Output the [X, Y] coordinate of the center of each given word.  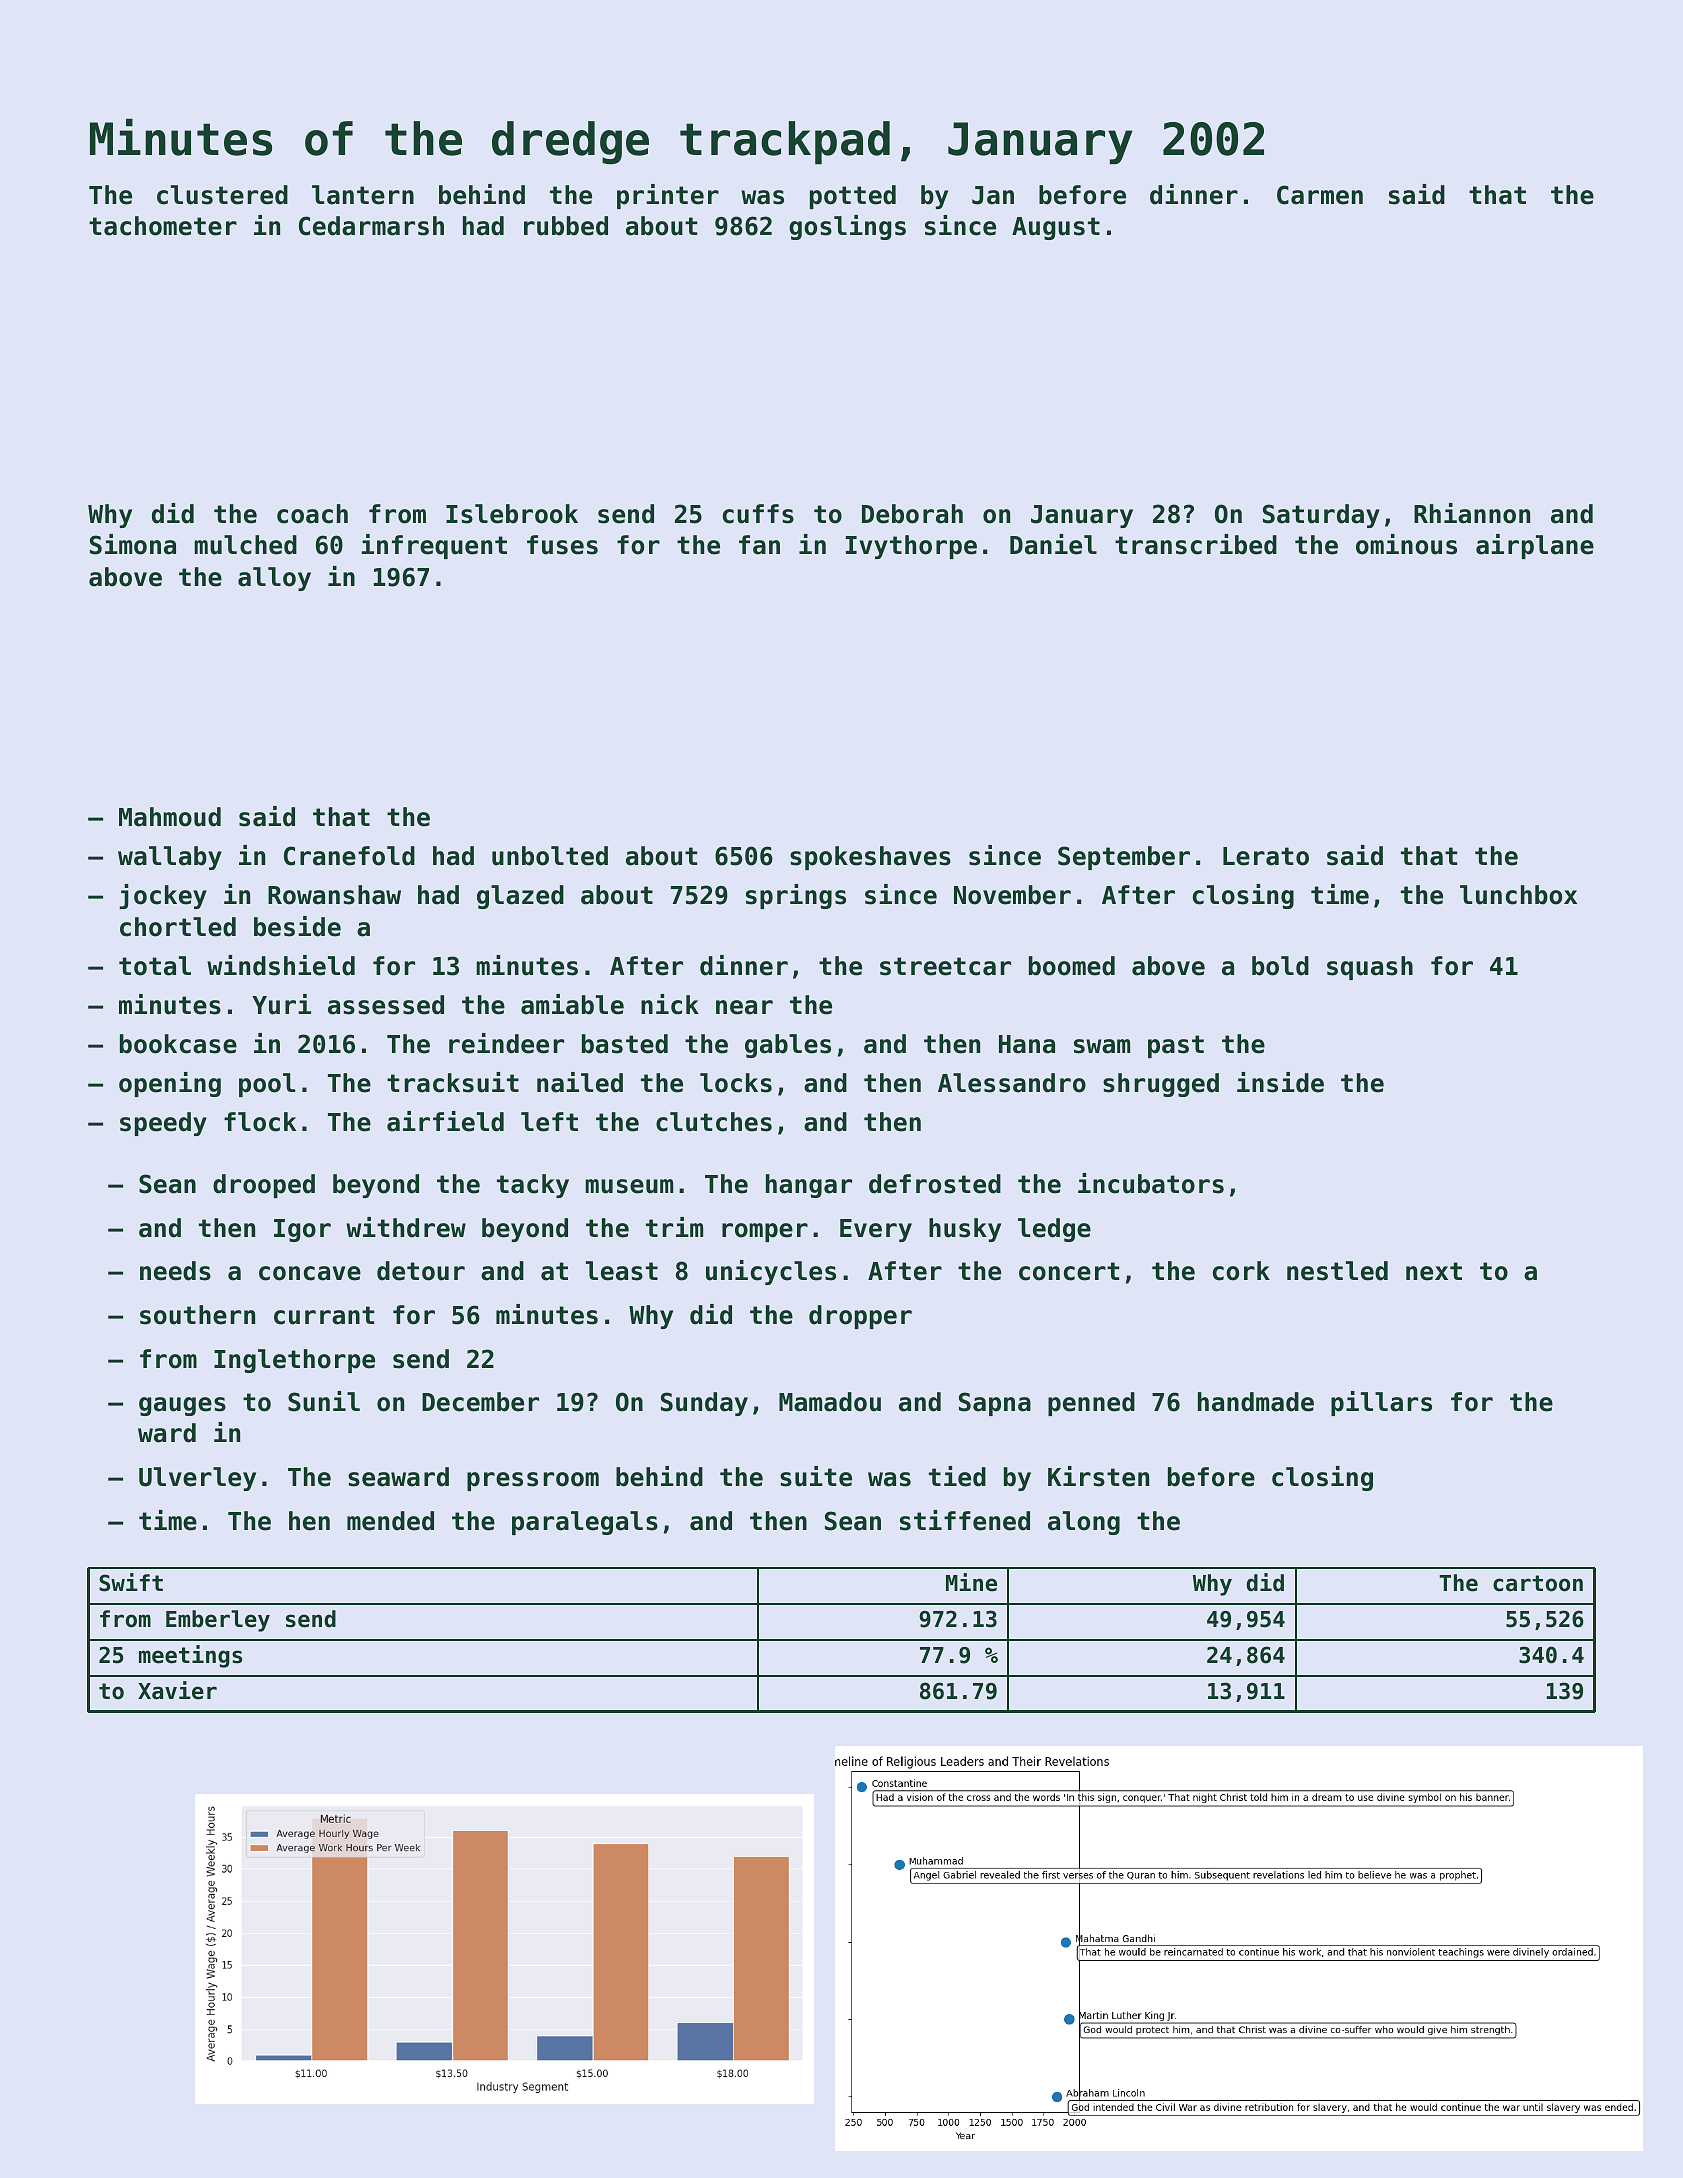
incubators [1151, 1183]
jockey [163, 896]
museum [629, 1186]
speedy [163, 1124]
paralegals [585, 1523]
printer [668, 196]
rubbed [566, 226]
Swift [131, 1582]
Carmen [1320, 195]
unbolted [550, 856]
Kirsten [1098, 1476]
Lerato [1266, 856]
